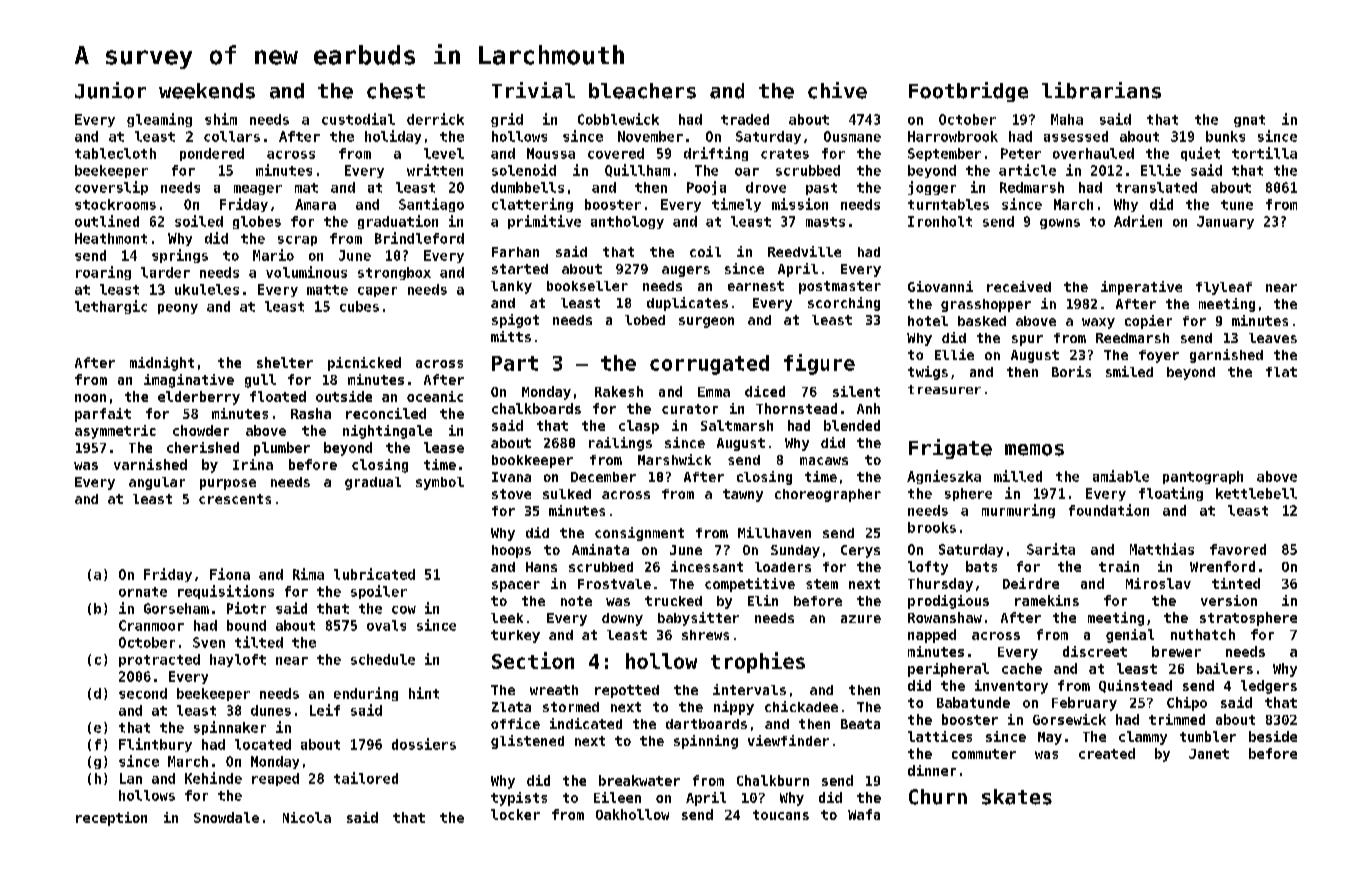  What do you see at coordinates (804, 251) in the screenshot?
I see `Reedville` at bounding box center [804, 251].
